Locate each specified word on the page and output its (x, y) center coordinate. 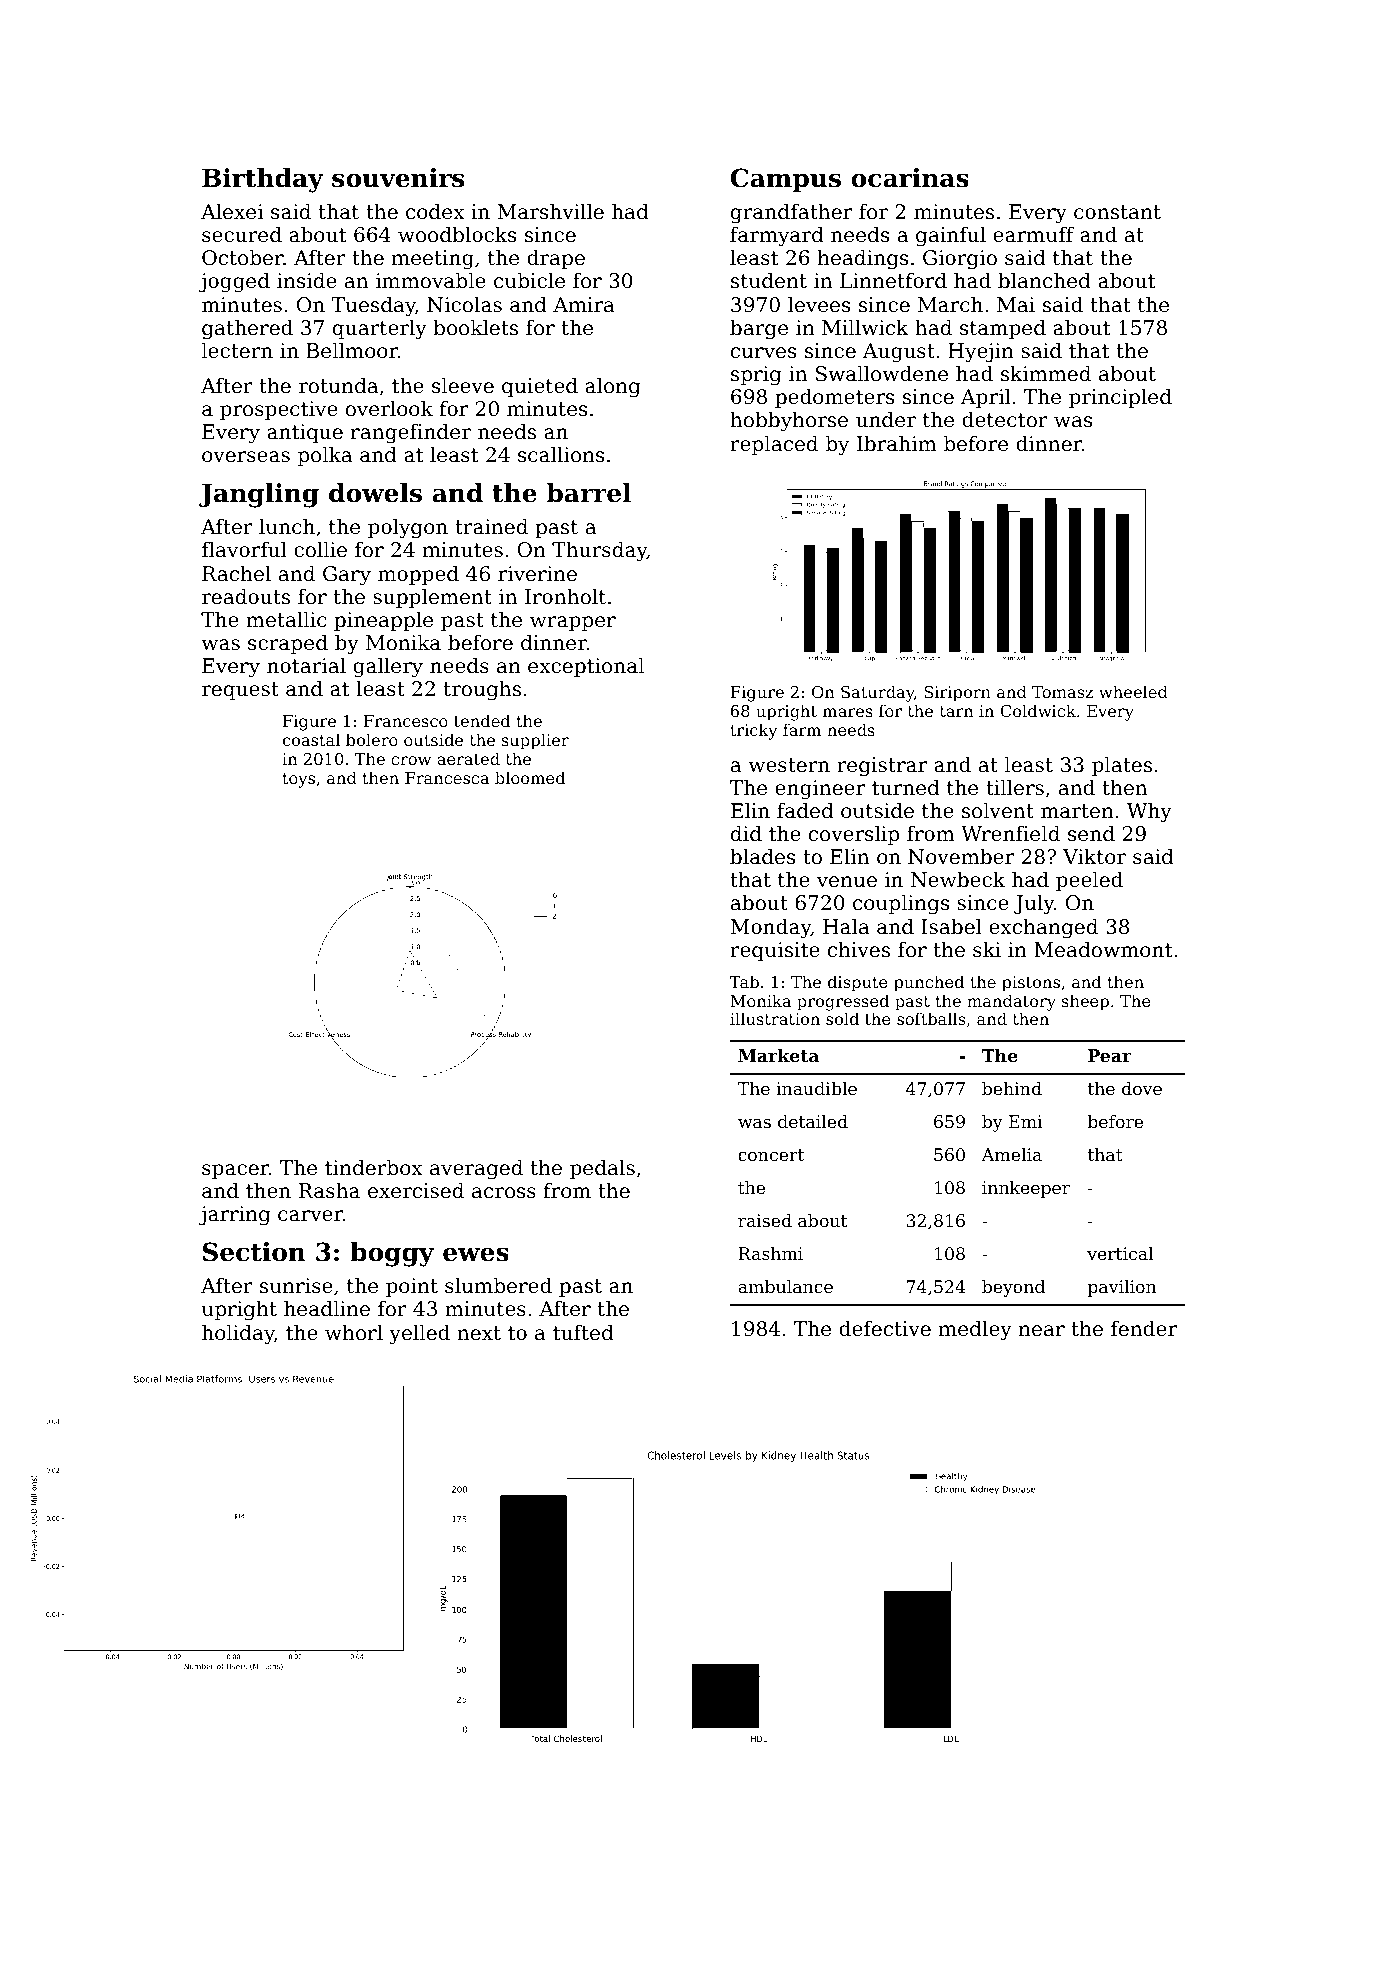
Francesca (447, 778)
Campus (786, 180)
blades (762, 856)
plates (1122, 766)
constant (1117, 212)
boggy (392, 1254)
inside (307, 280)
